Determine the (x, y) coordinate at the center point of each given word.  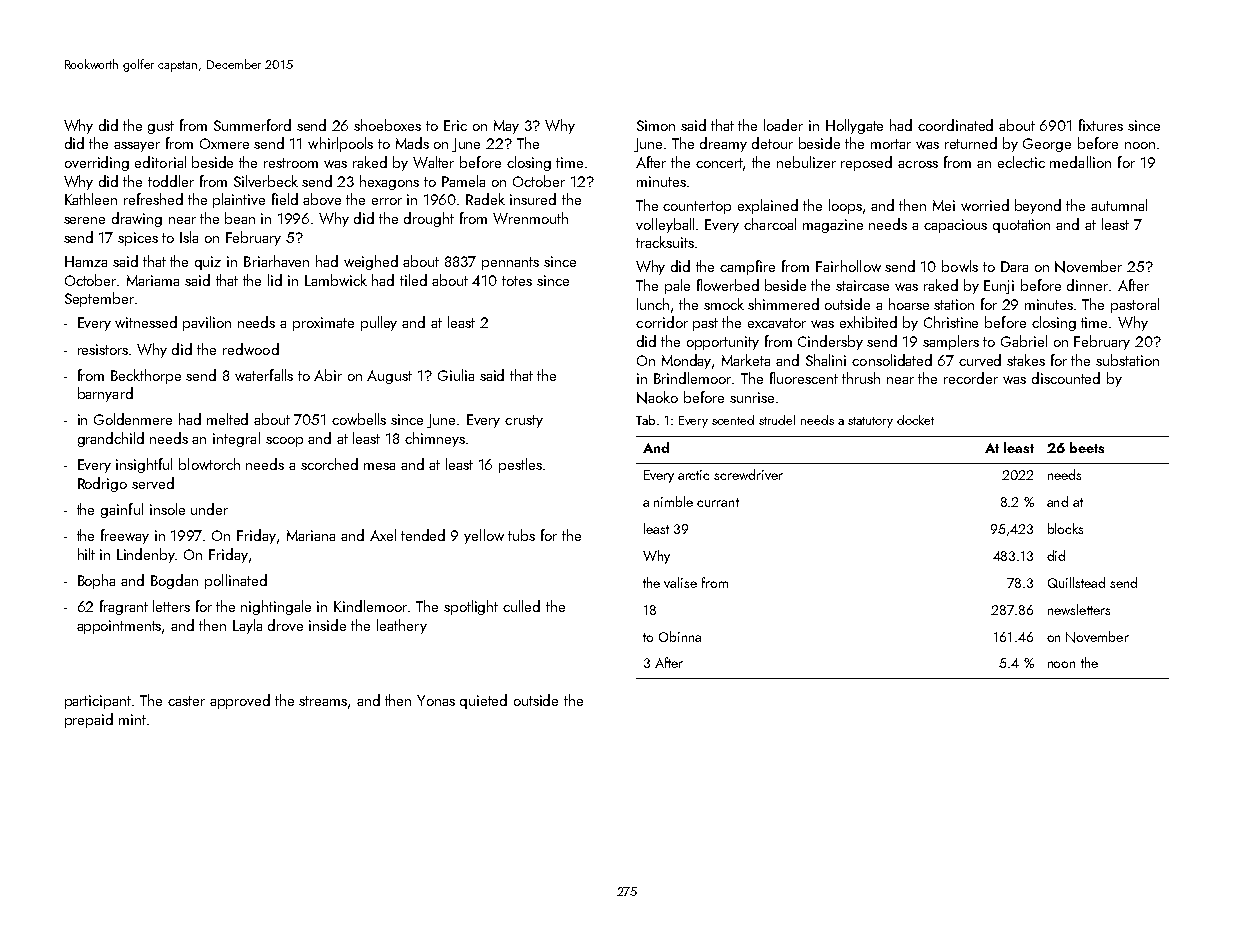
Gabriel (1024, 341)
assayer (137, 147)
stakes (1026, 360)
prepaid (89, 720)
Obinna (680, 636)
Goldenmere (133, 419)
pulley (379, 323)
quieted (483, 701)
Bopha (96, 581)
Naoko (657, 397)
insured (533, 199)
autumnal (1119, 205)
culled (521, 606)
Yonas (436, 700)
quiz (208, 263)
